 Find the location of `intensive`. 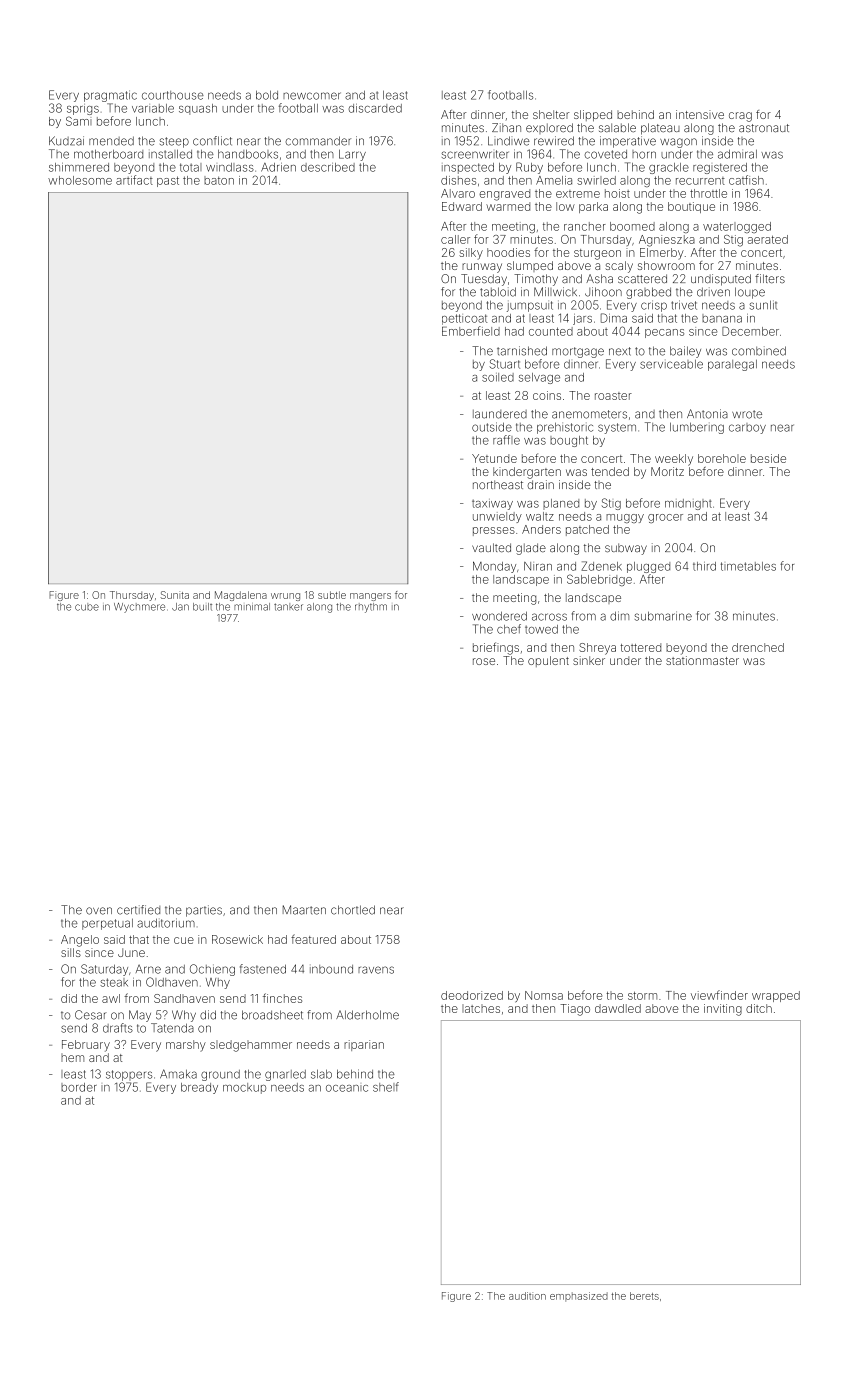

intensive is located at coordinates (700, 114).
